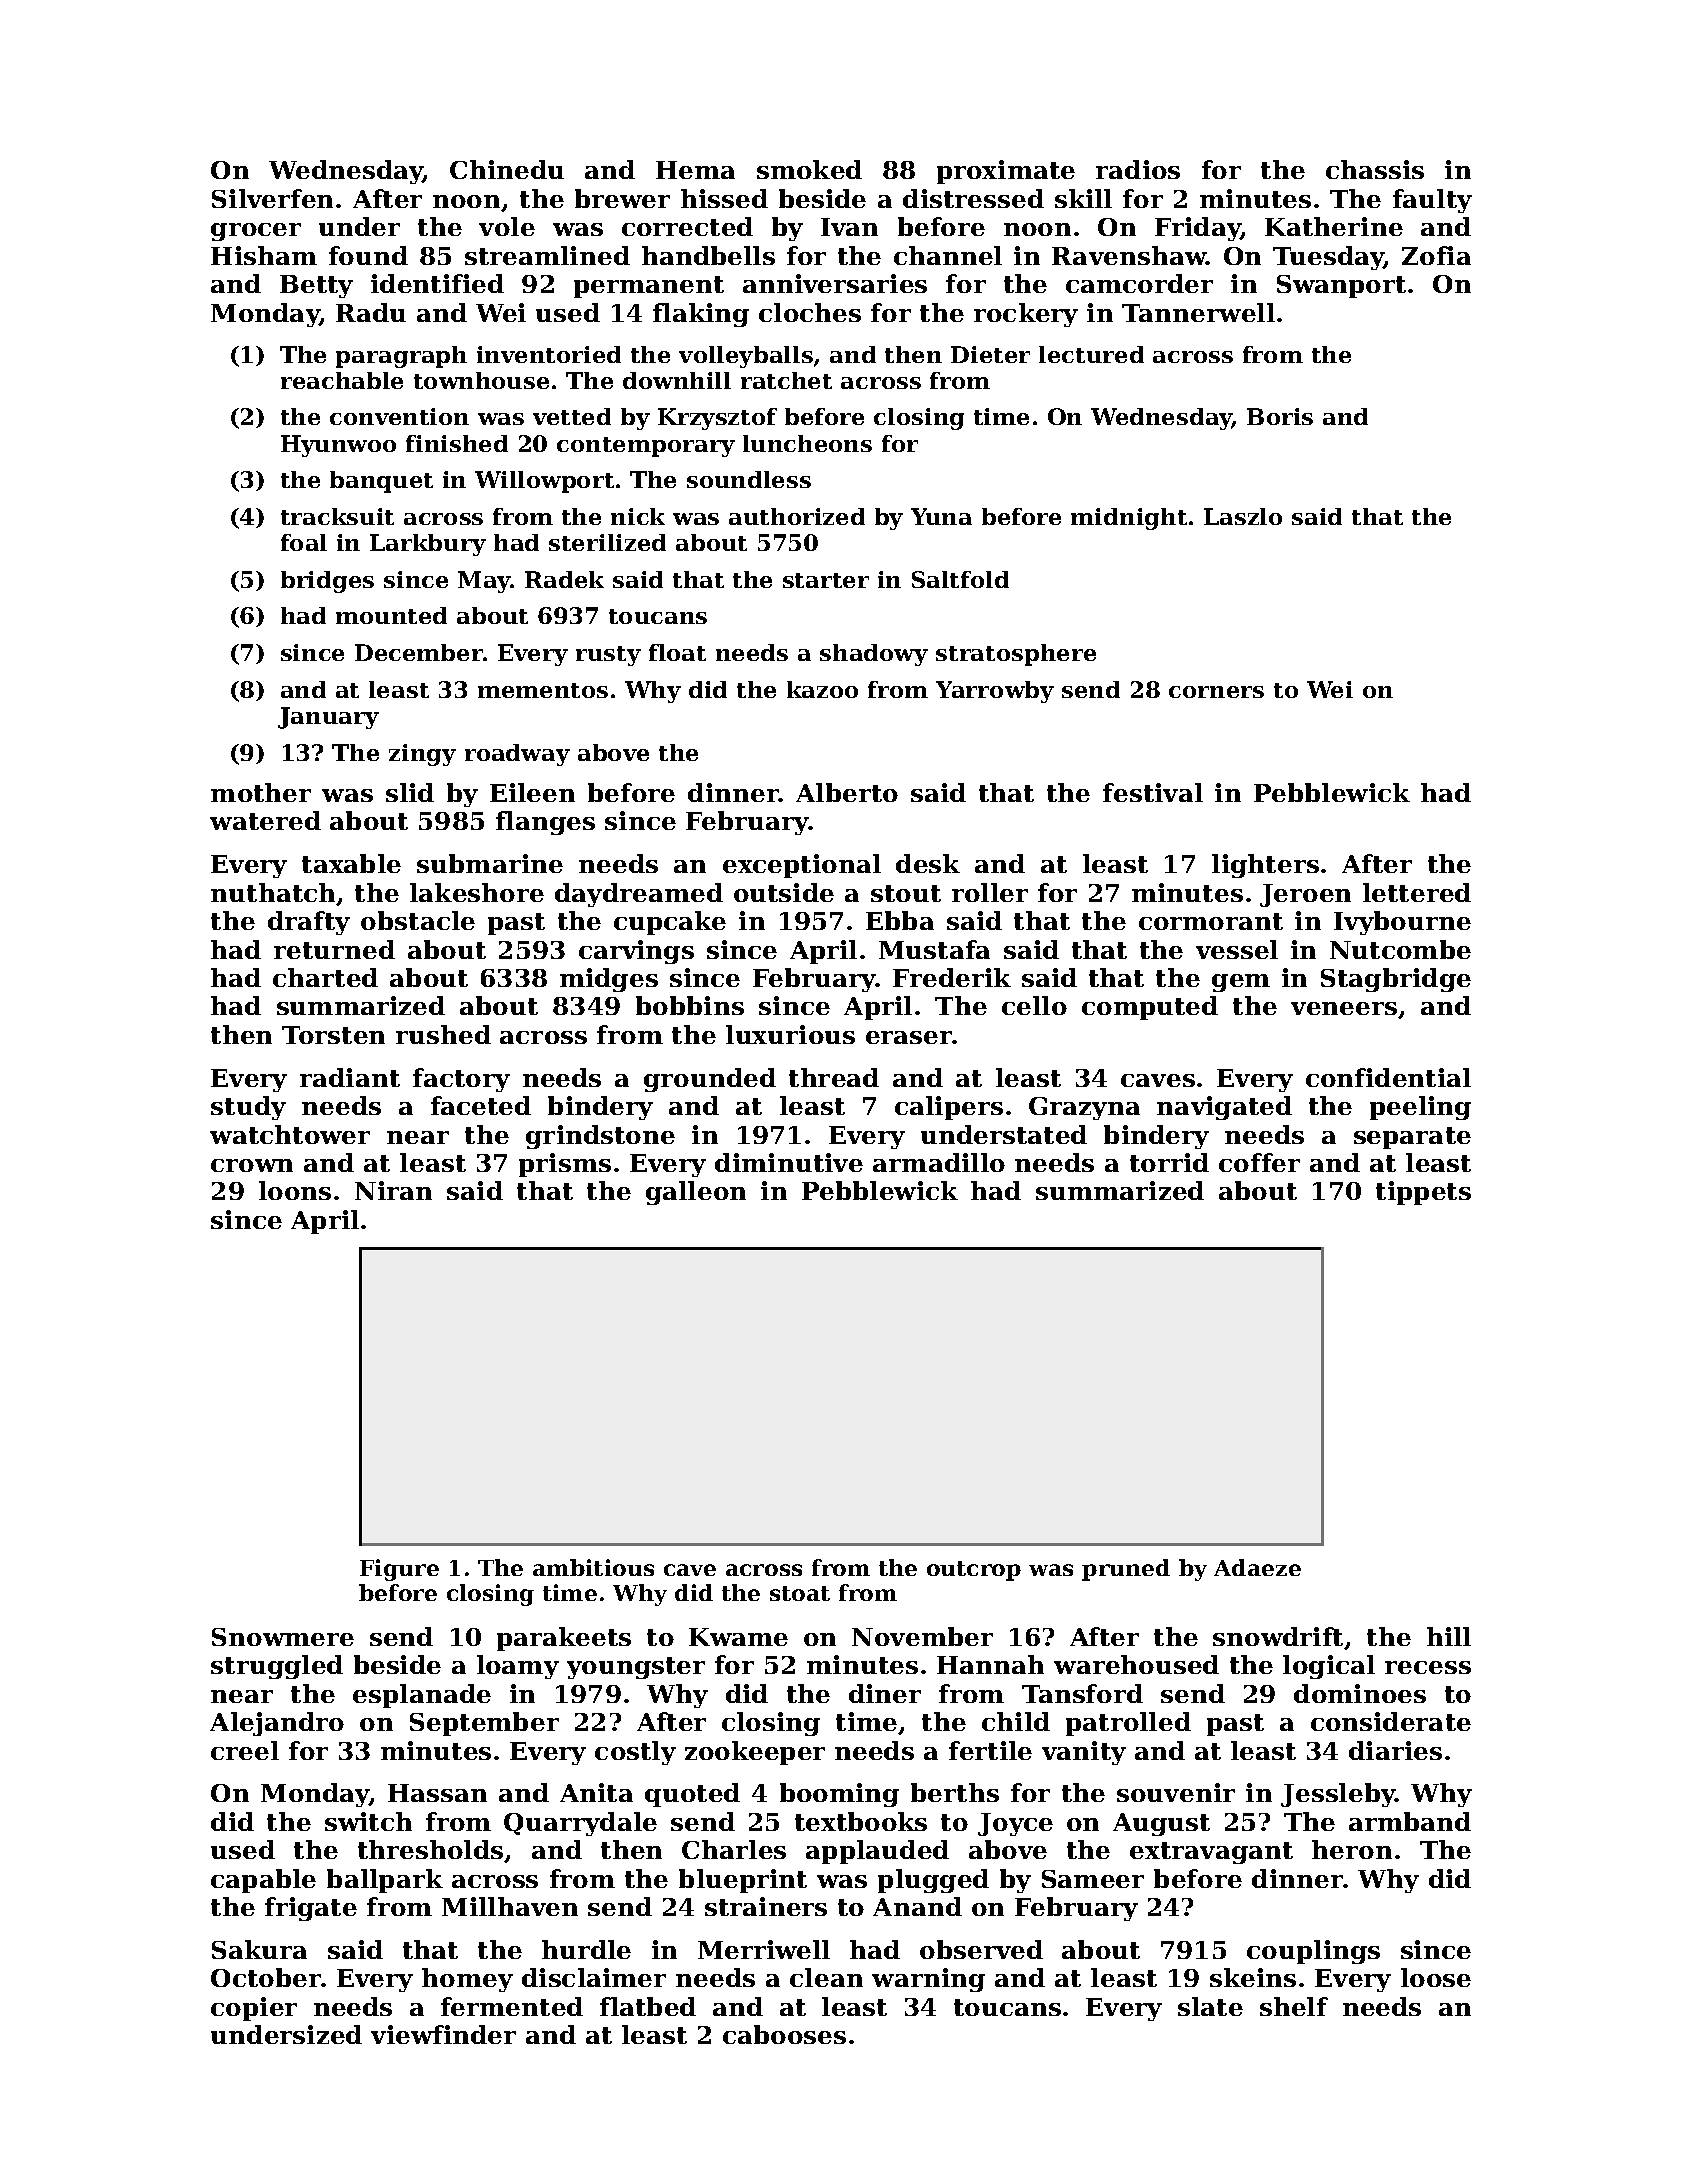  What do you see at coordinates (1169, 1162) in the image?
I see `torrid` at bounding box center [1169, 1162].
